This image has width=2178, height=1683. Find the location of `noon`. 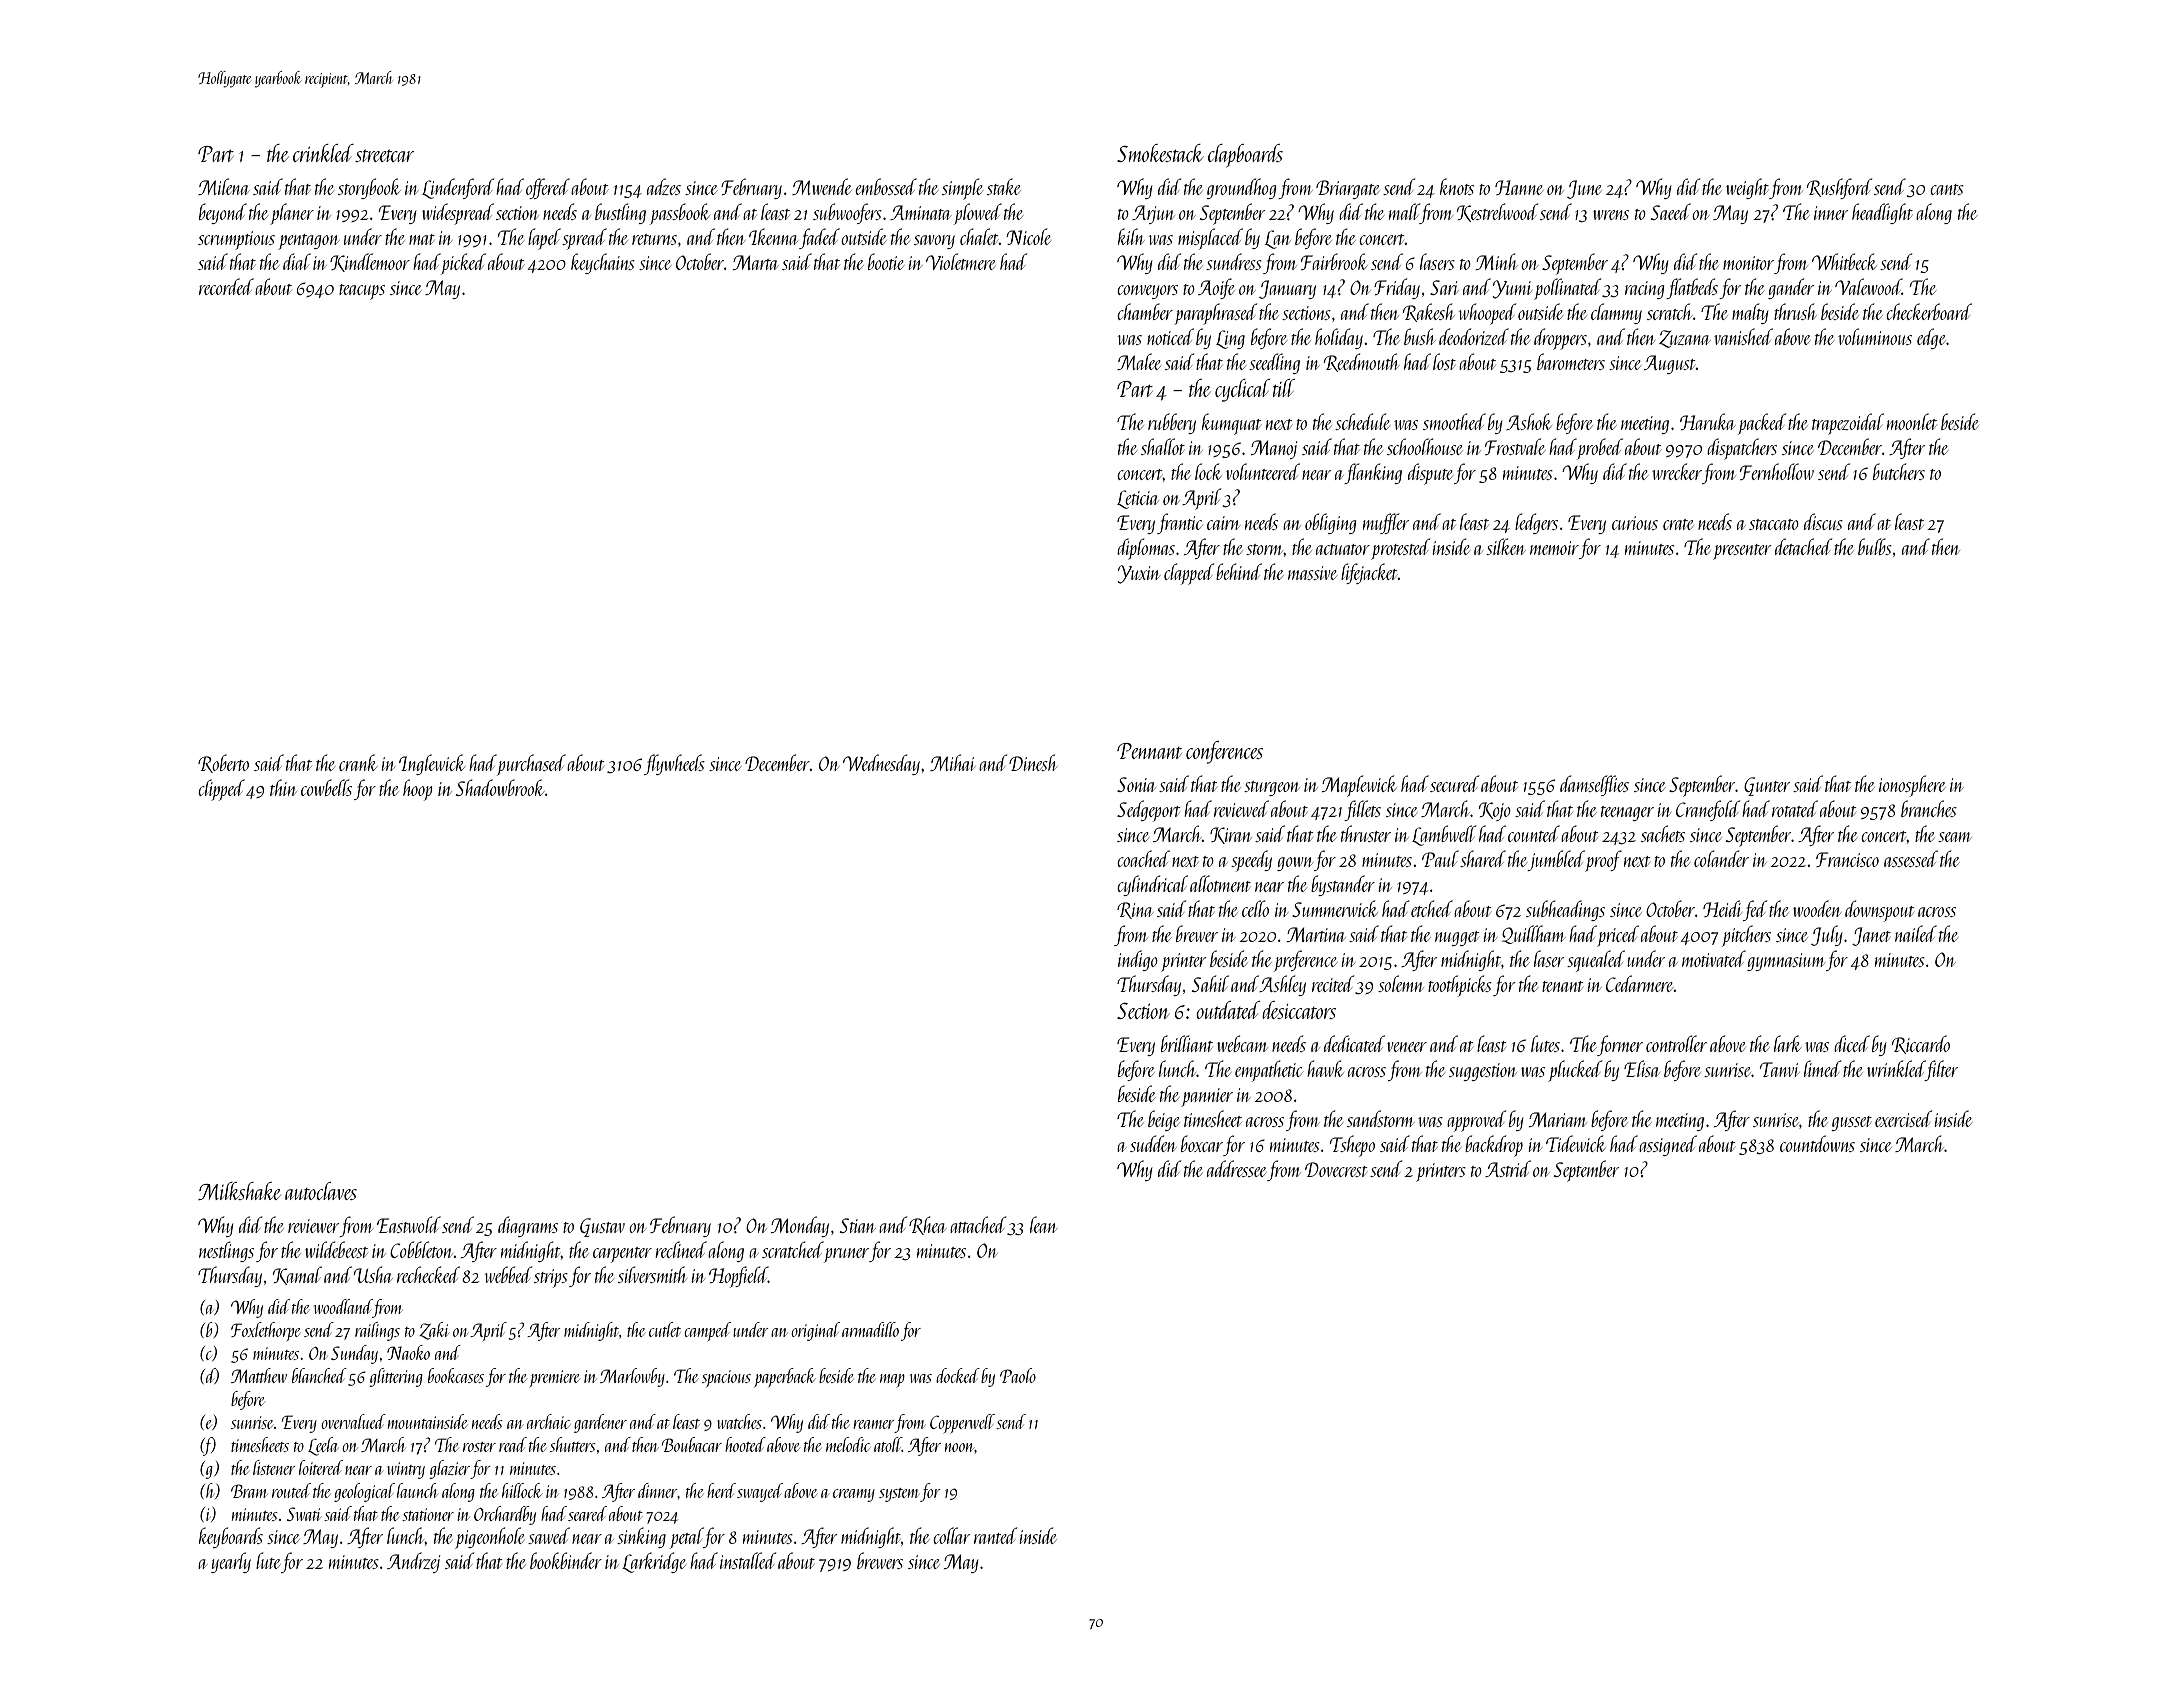

noon is located at coordinates (960, 1447).
